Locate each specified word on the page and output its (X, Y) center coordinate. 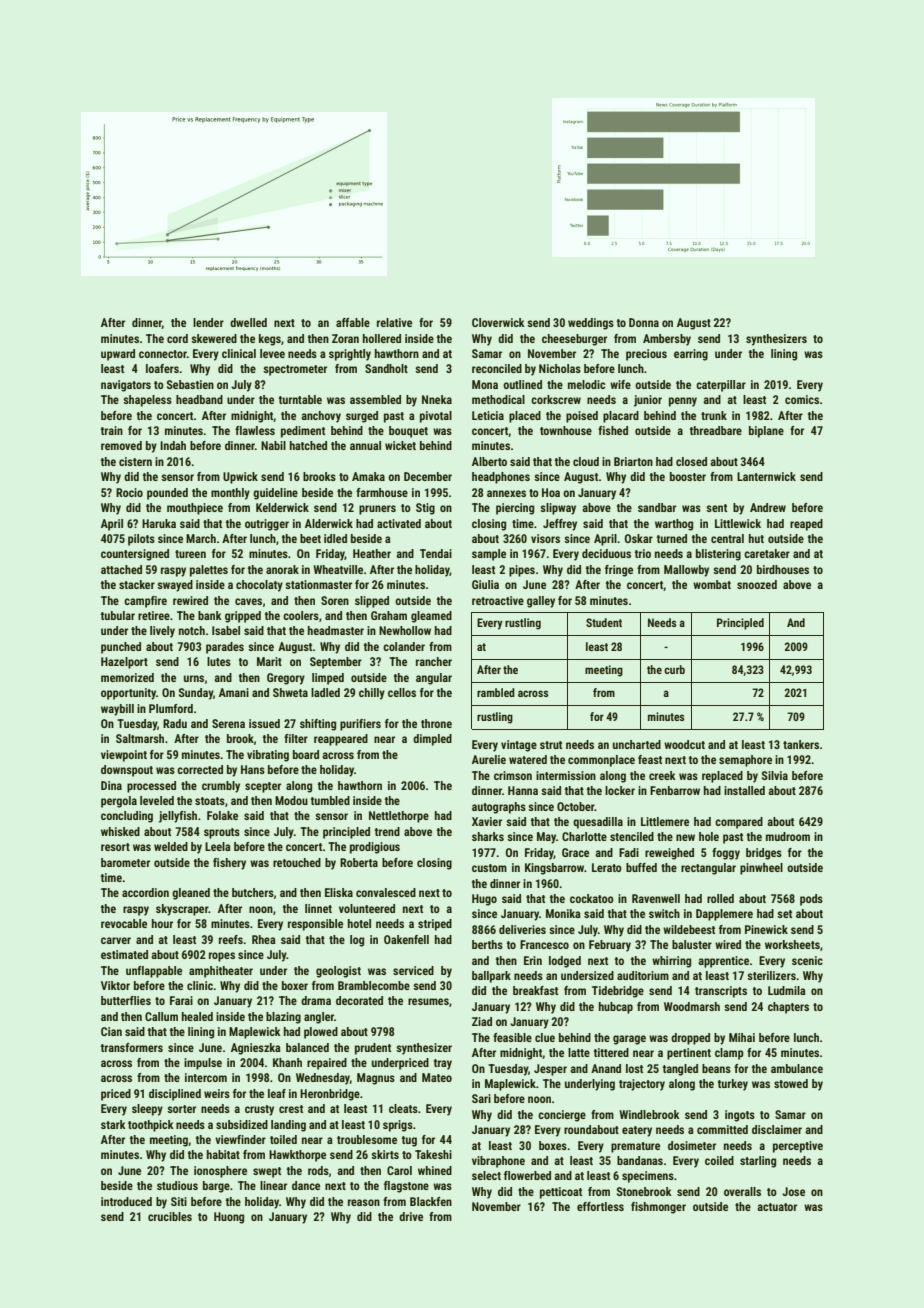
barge (216, 1187)
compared (739, 823)
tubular (118, 615)
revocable (124, 923)
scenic (807, 960)
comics (802, 399)
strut (551, 745)
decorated (359, 1000)
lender (208, 322)
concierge (562, 1116)
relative (394, 322)
